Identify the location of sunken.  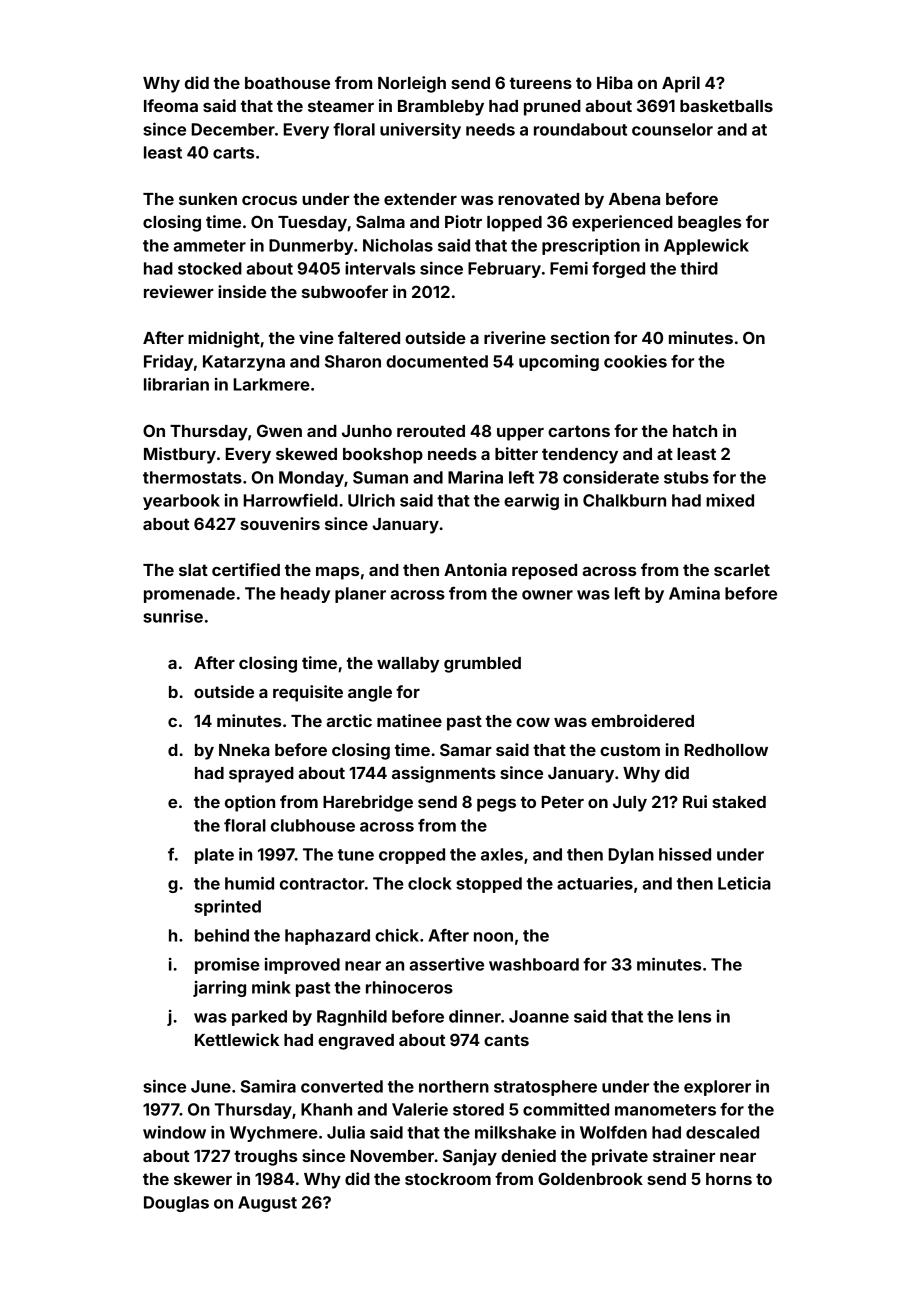
(208, 199).
